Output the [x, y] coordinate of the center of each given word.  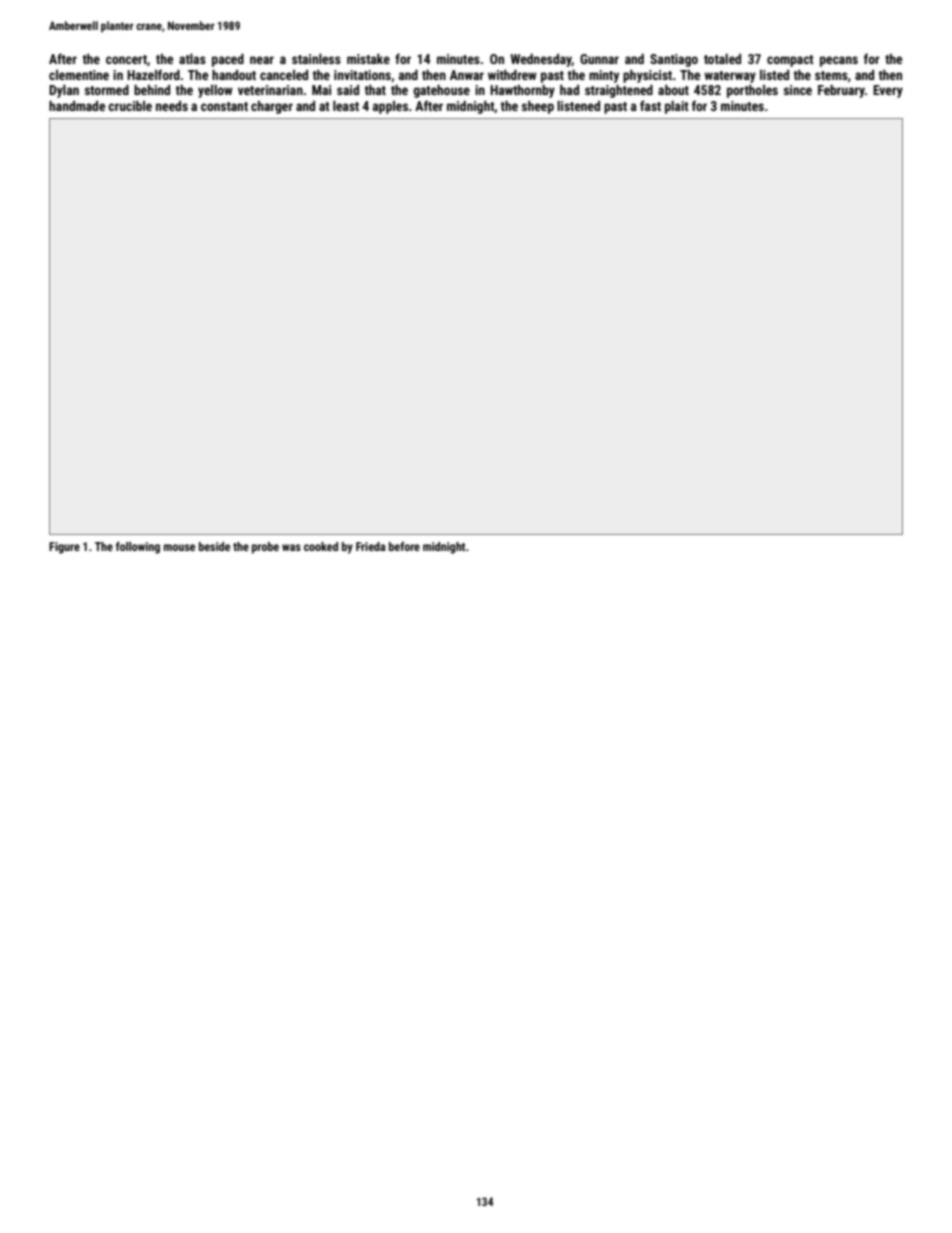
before [404, 546]
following [138, 548]
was [291, 547]
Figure [64, 548]
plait [677, 107]
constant [224, 106]
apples [390, 107]
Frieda [371, 546]
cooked [321, 546]
